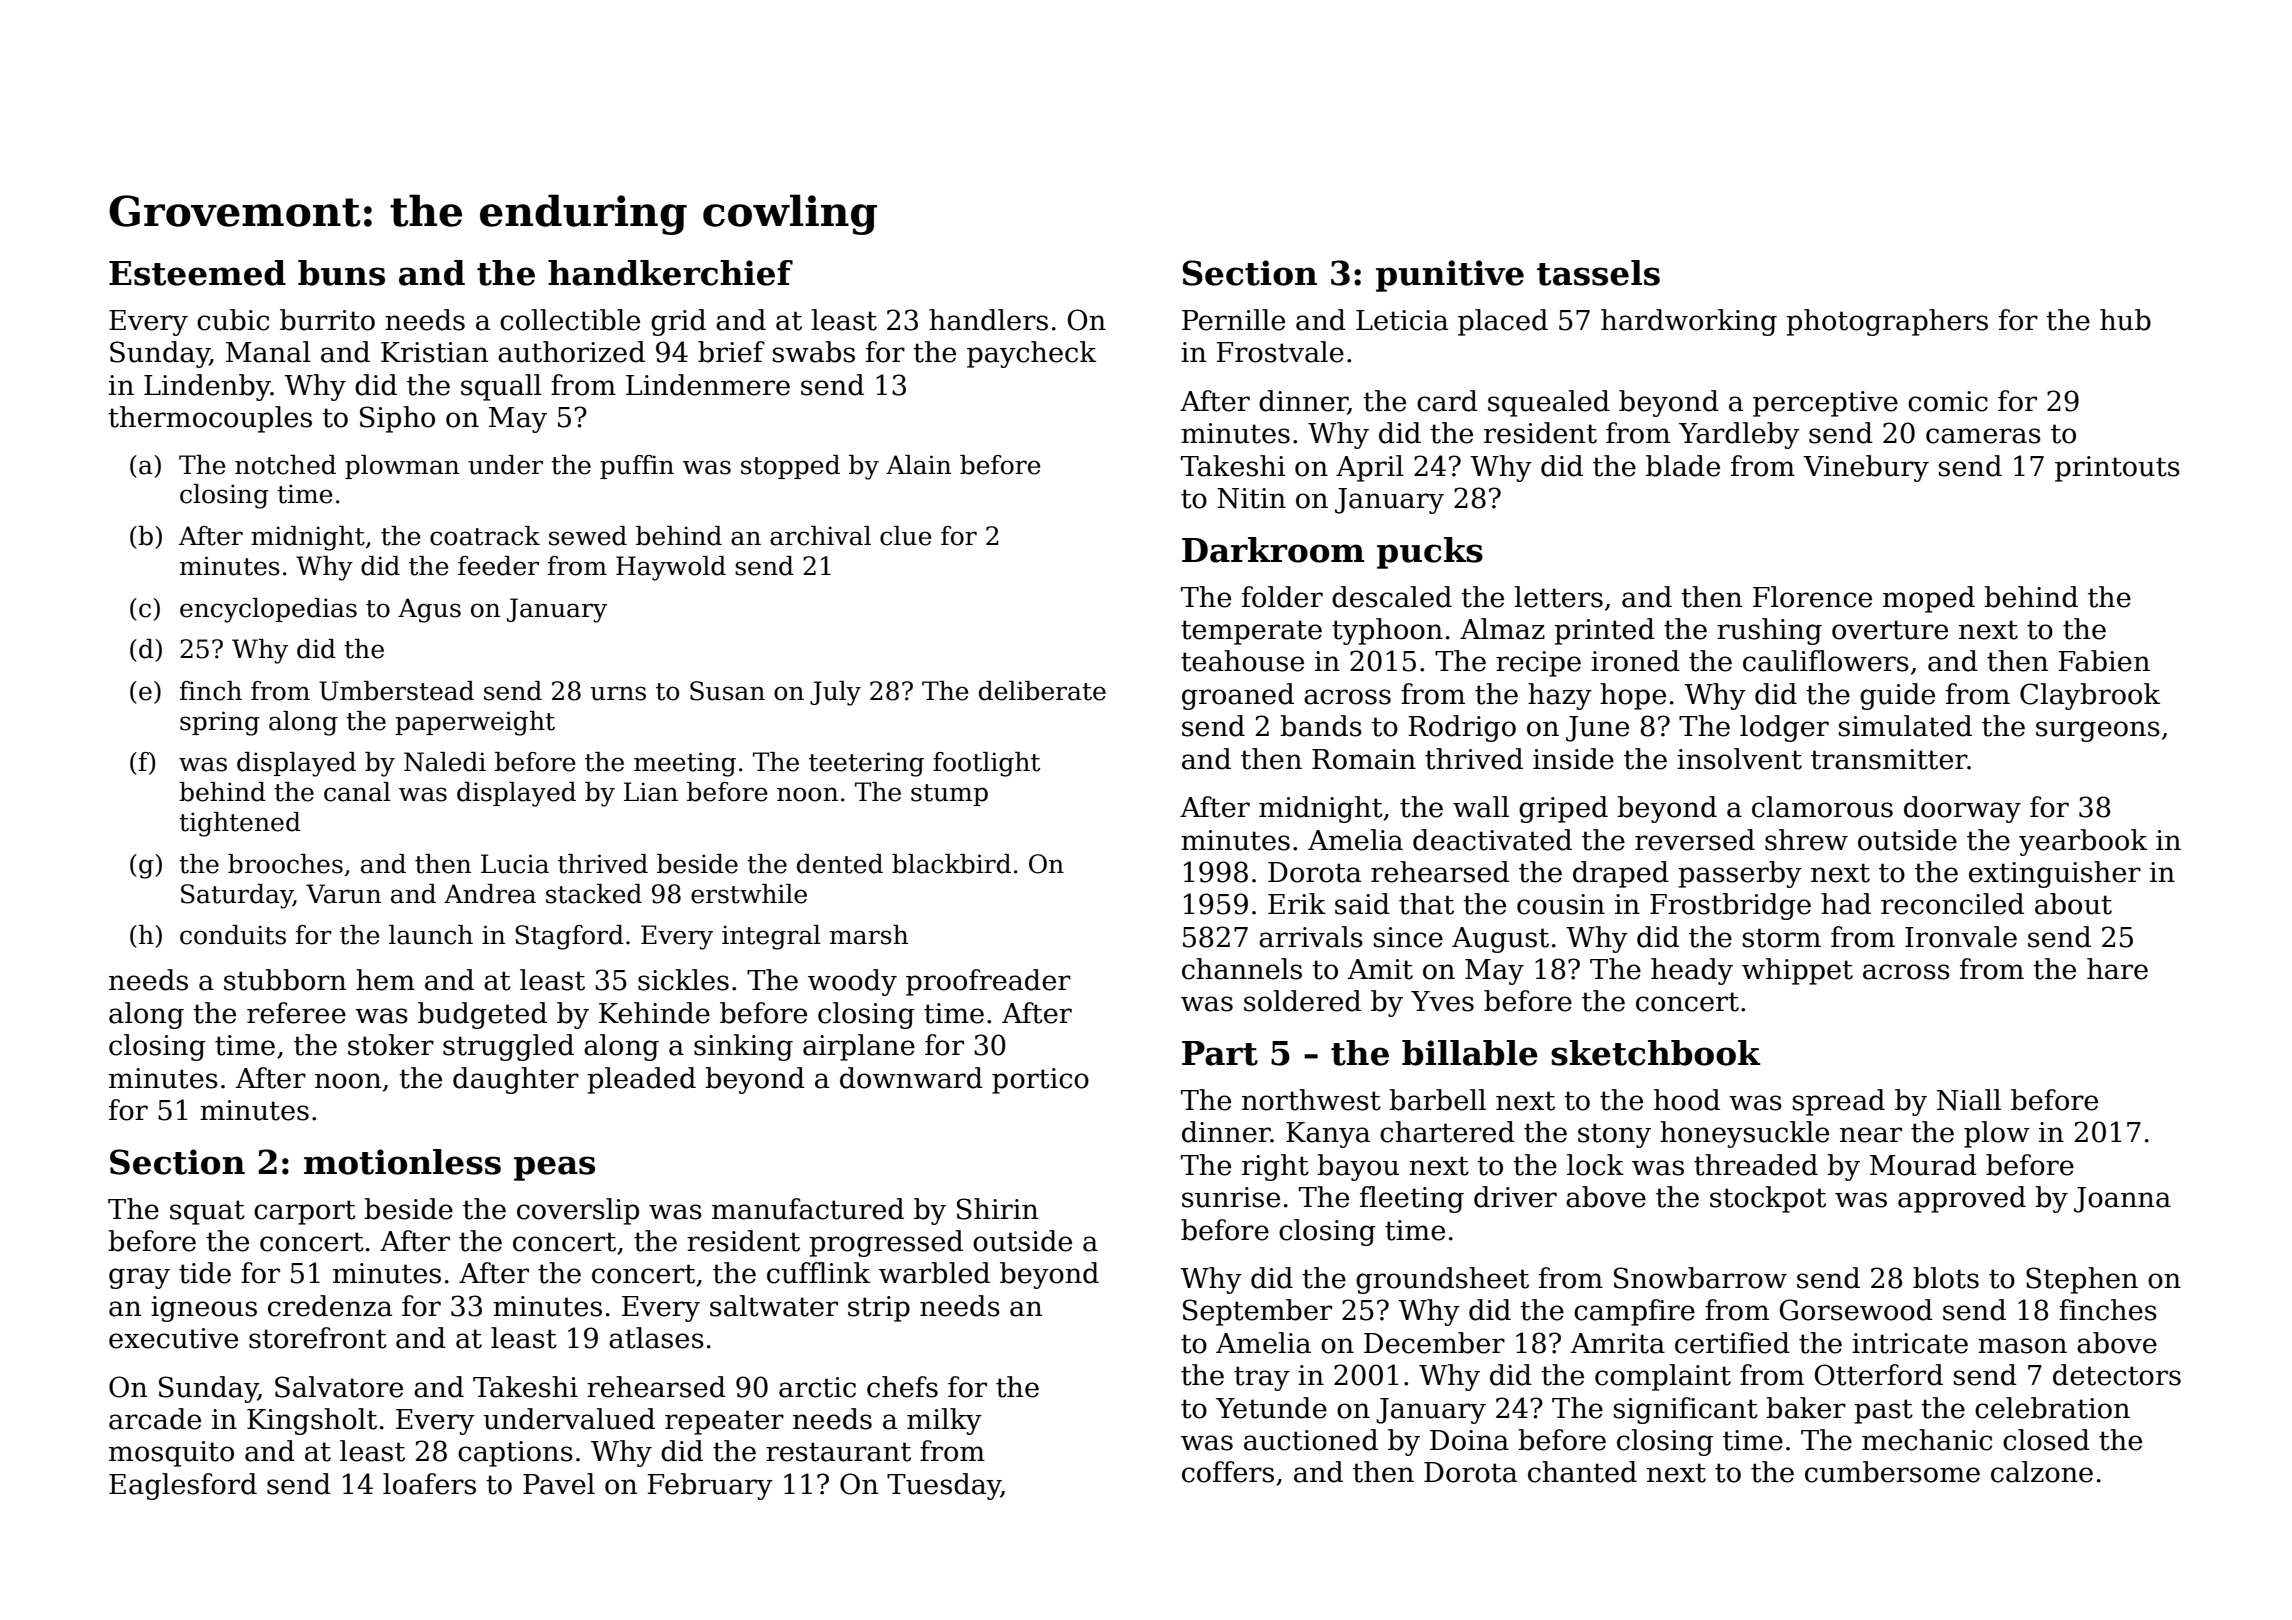 This screenshot has height=1620, width=2292. I want to click on peas, so click(554, 1168).
